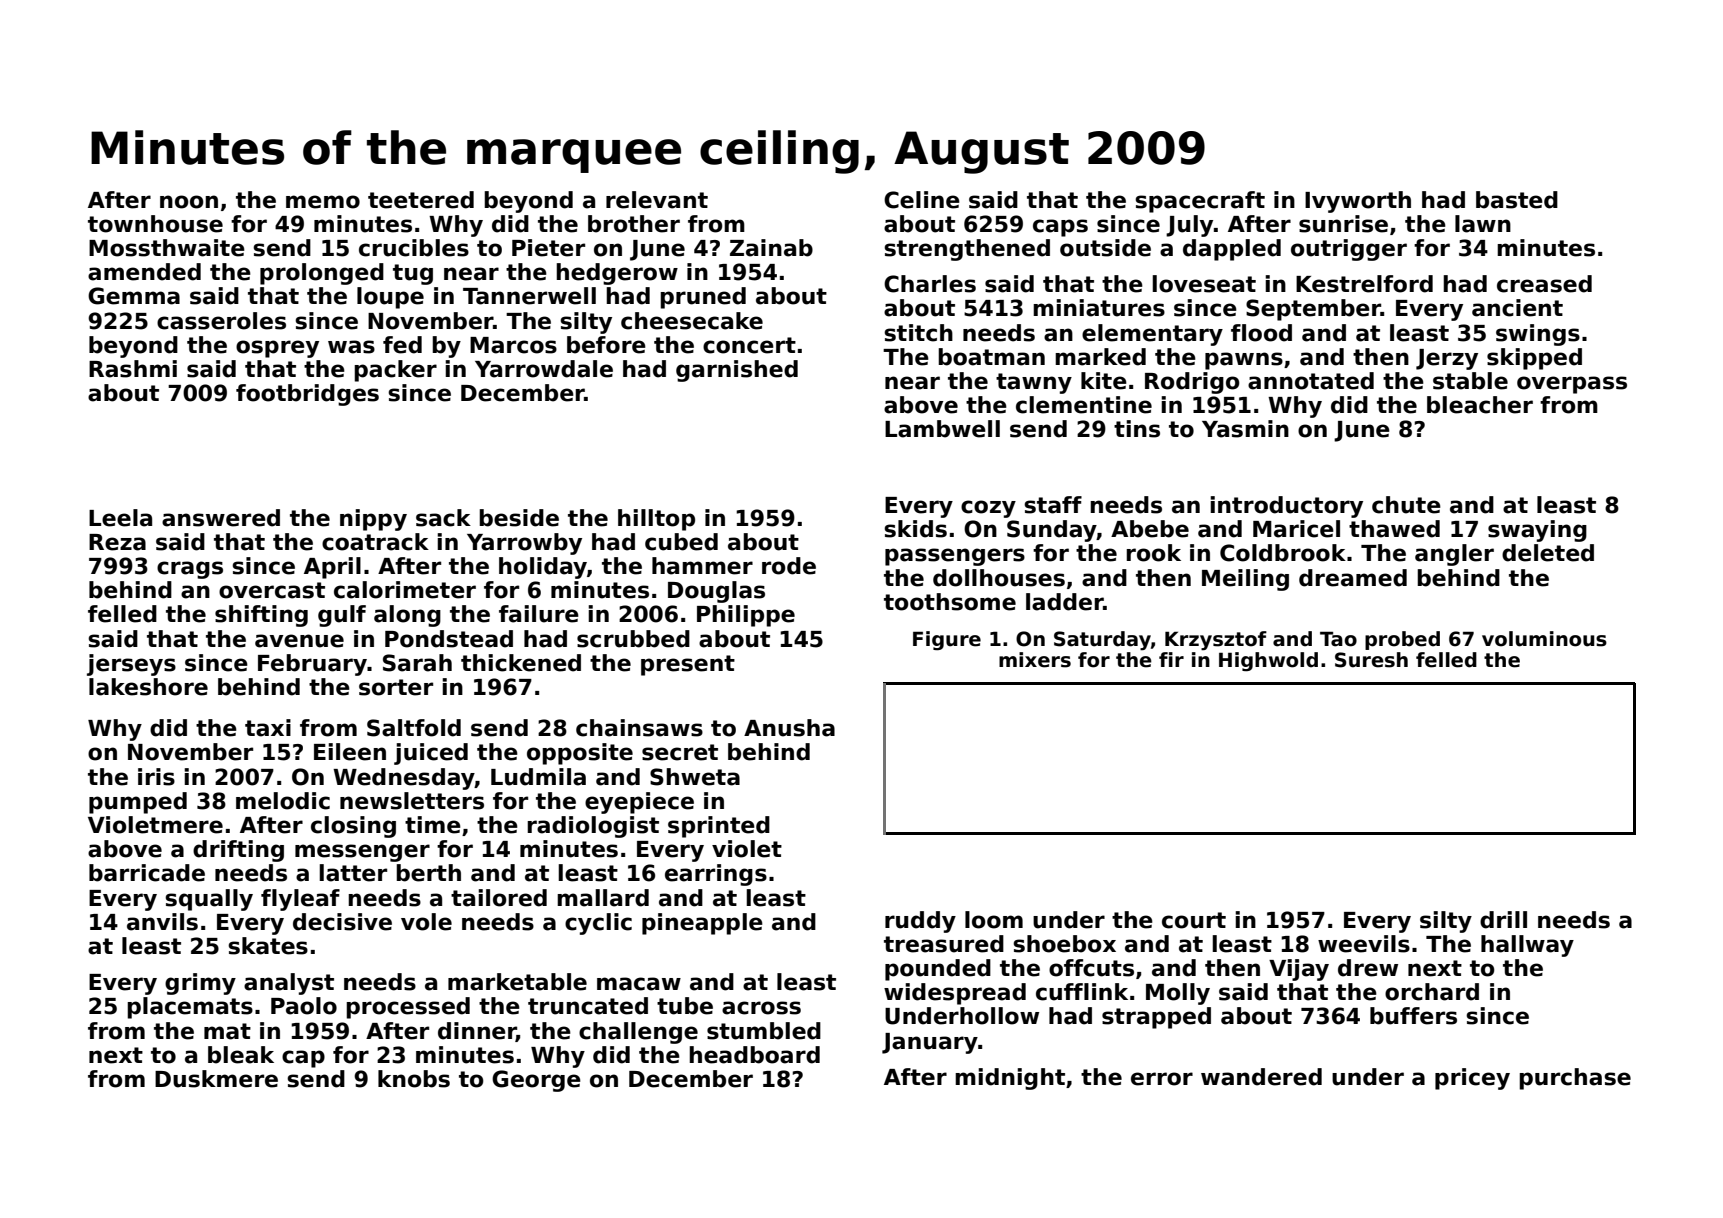 The image size is (1723, 1218). I want to click on knobs, so click(414, 1079).
